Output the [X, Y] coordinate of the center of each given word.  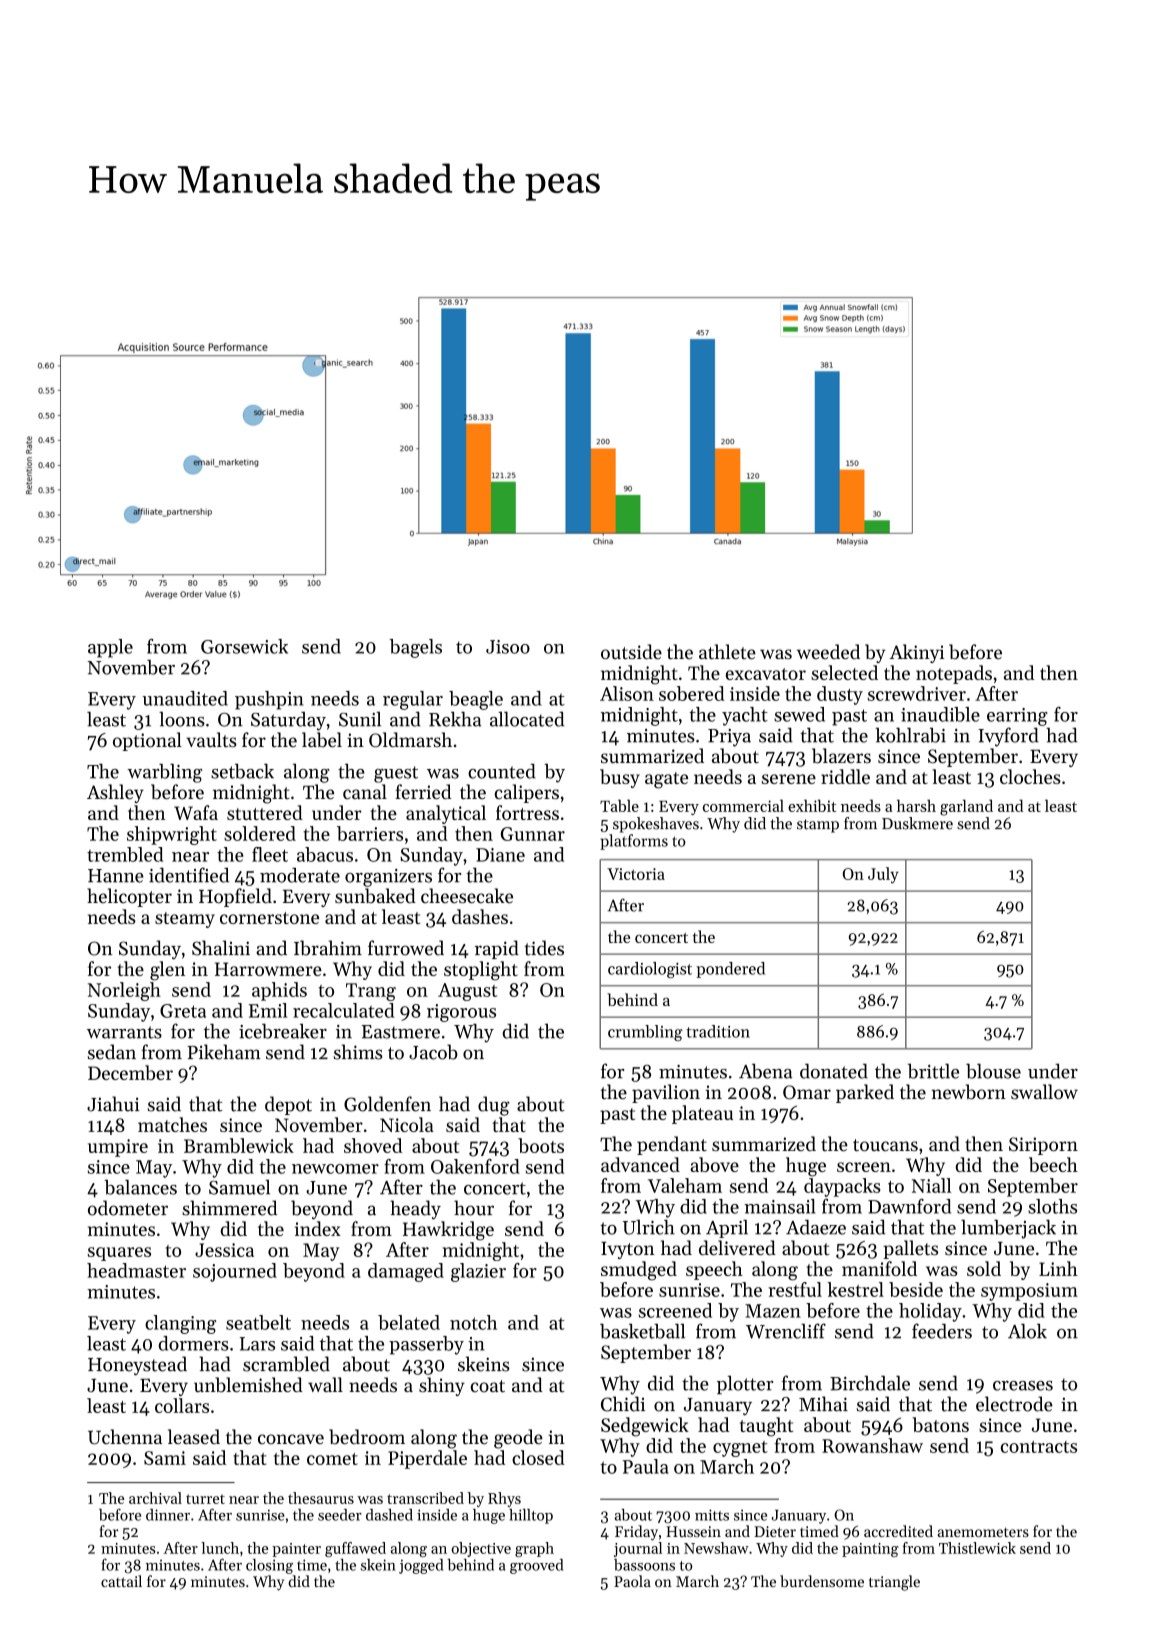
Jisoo [508, 647]
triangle [894, 1583]
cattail [121, 1581]
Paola [632, 1581]
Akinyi [916, 653]
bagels [416, 648]
